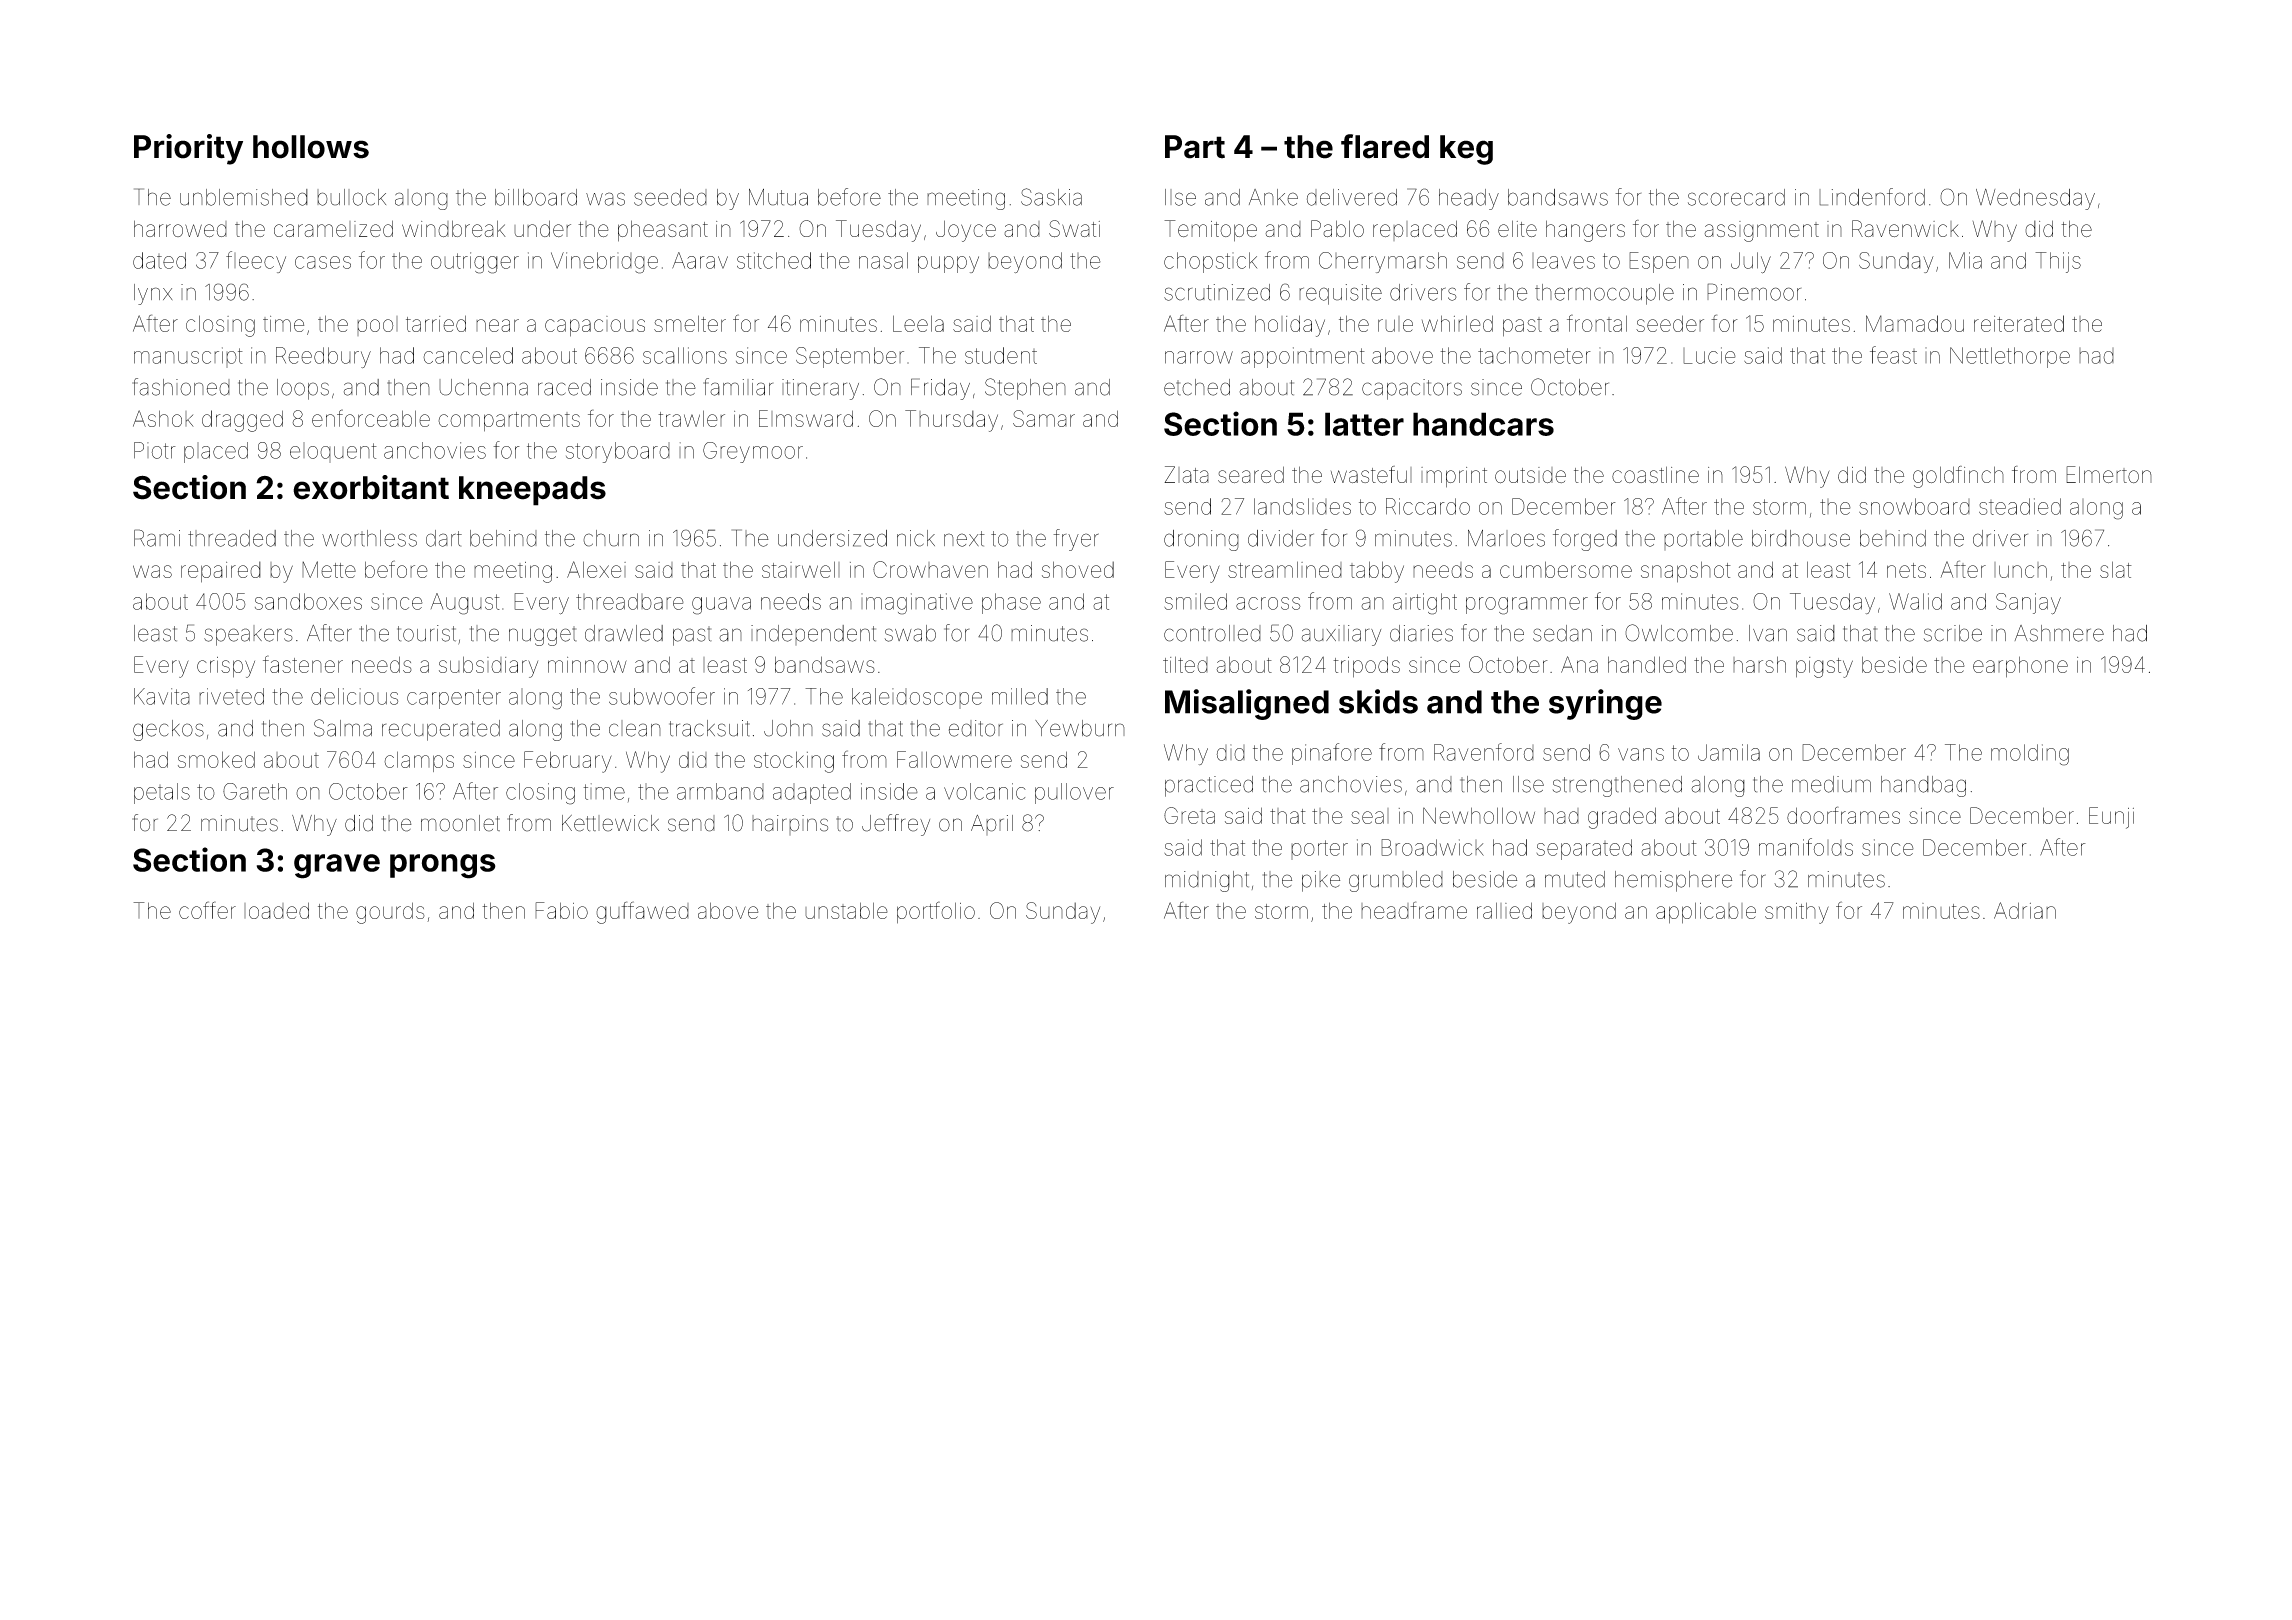  What do you see at coordinates (2020, 667) in the document?
I see `earphone` at bounding box center [2020, 667].
